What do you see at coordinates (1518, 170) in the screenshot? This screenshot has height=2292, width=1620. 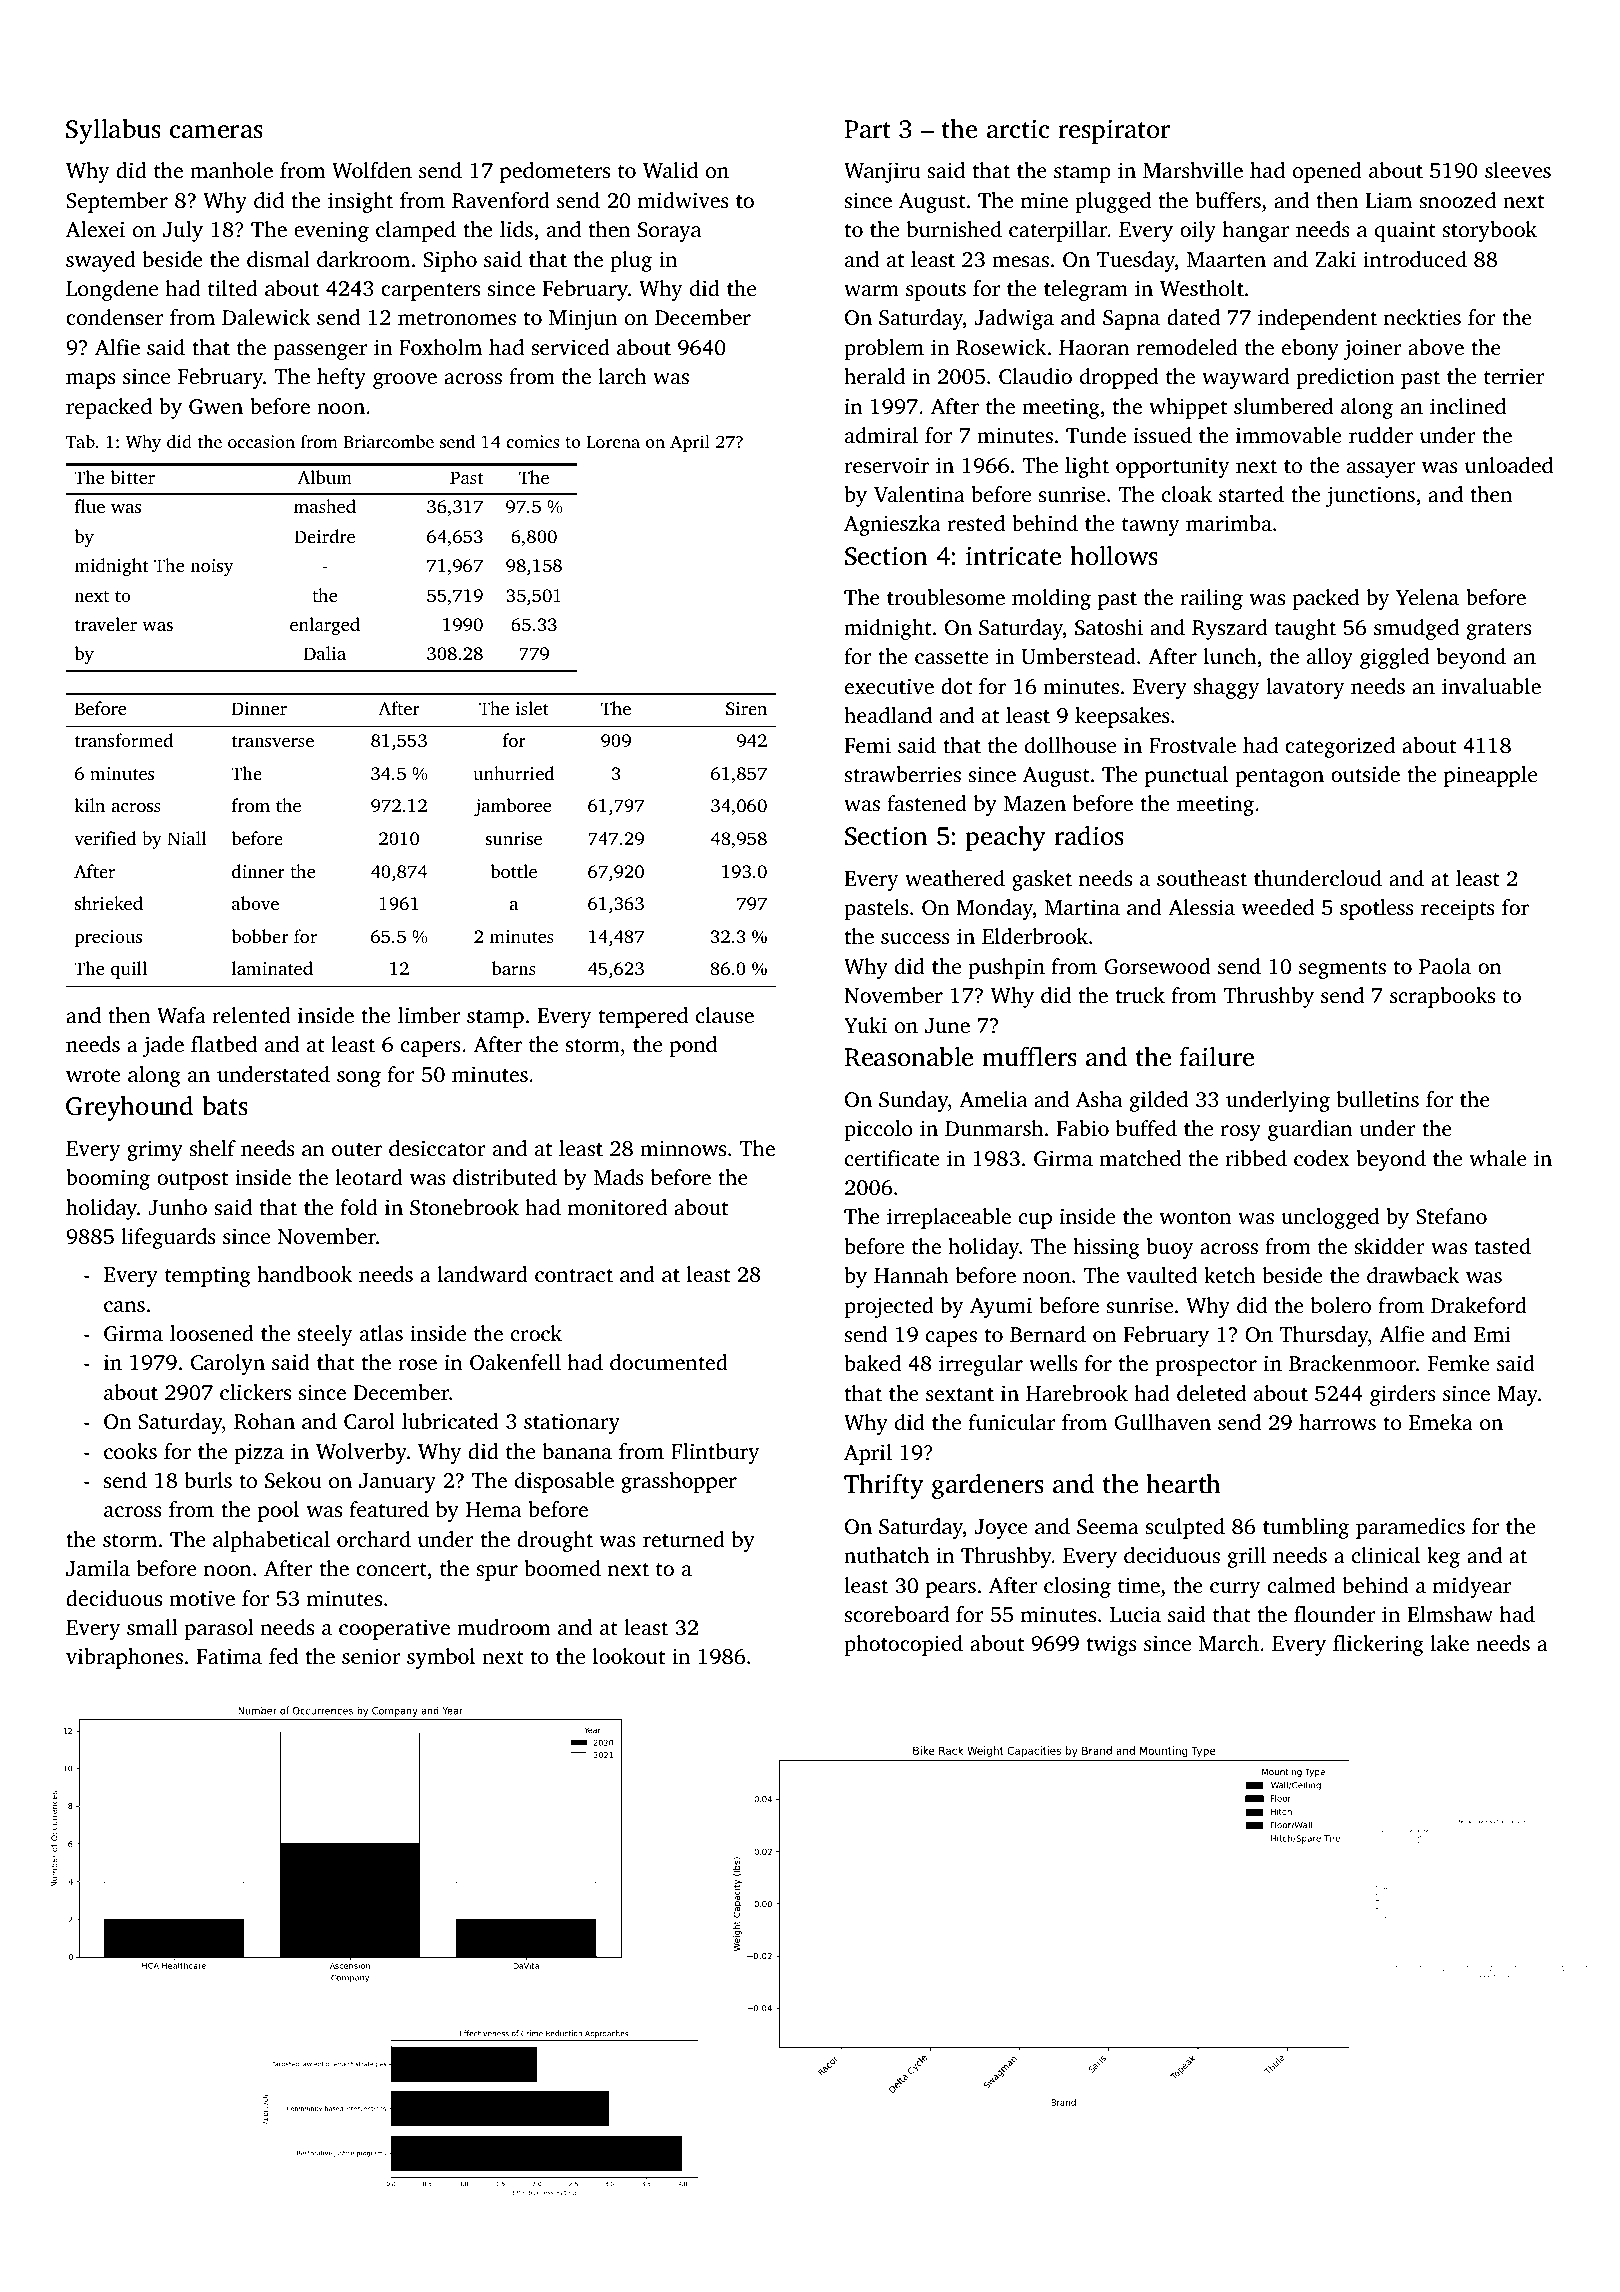 I see `sleeves` at bounding box center [1518, 170].
